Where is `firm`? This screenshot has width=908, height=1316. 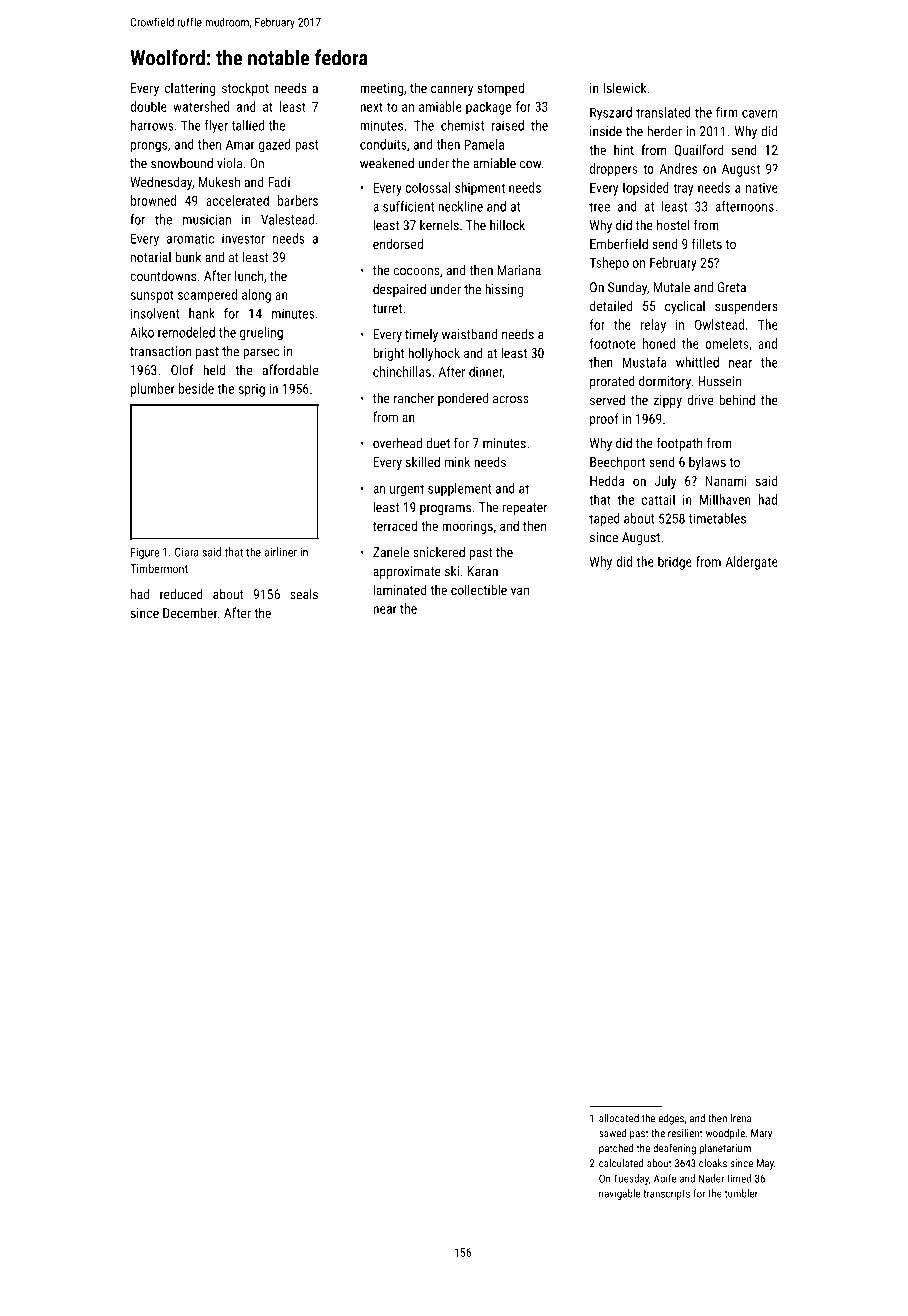
firm is located at coordinates (727, 112).
